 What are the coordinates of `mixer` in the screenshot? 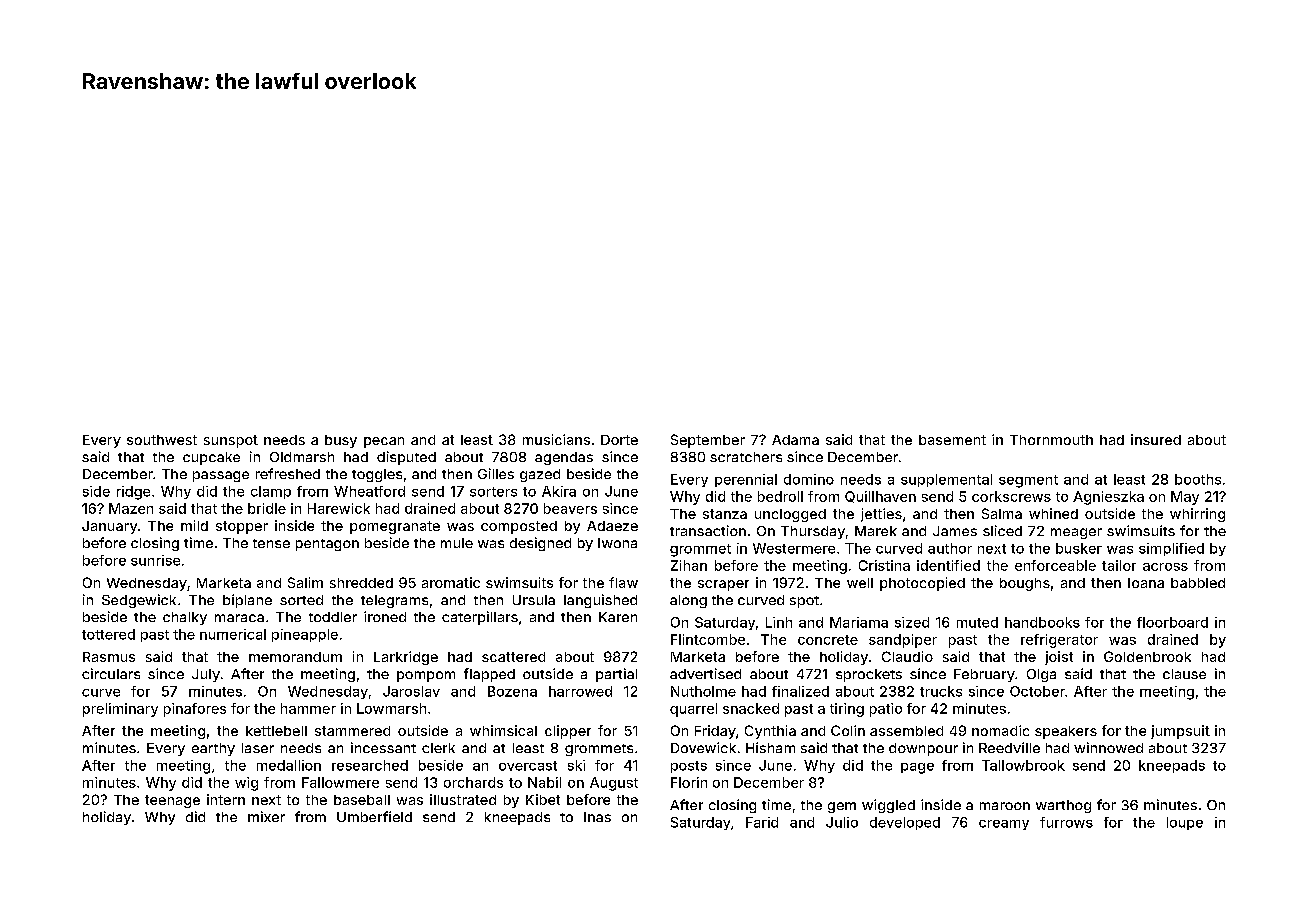 It's located at (266, 816).
